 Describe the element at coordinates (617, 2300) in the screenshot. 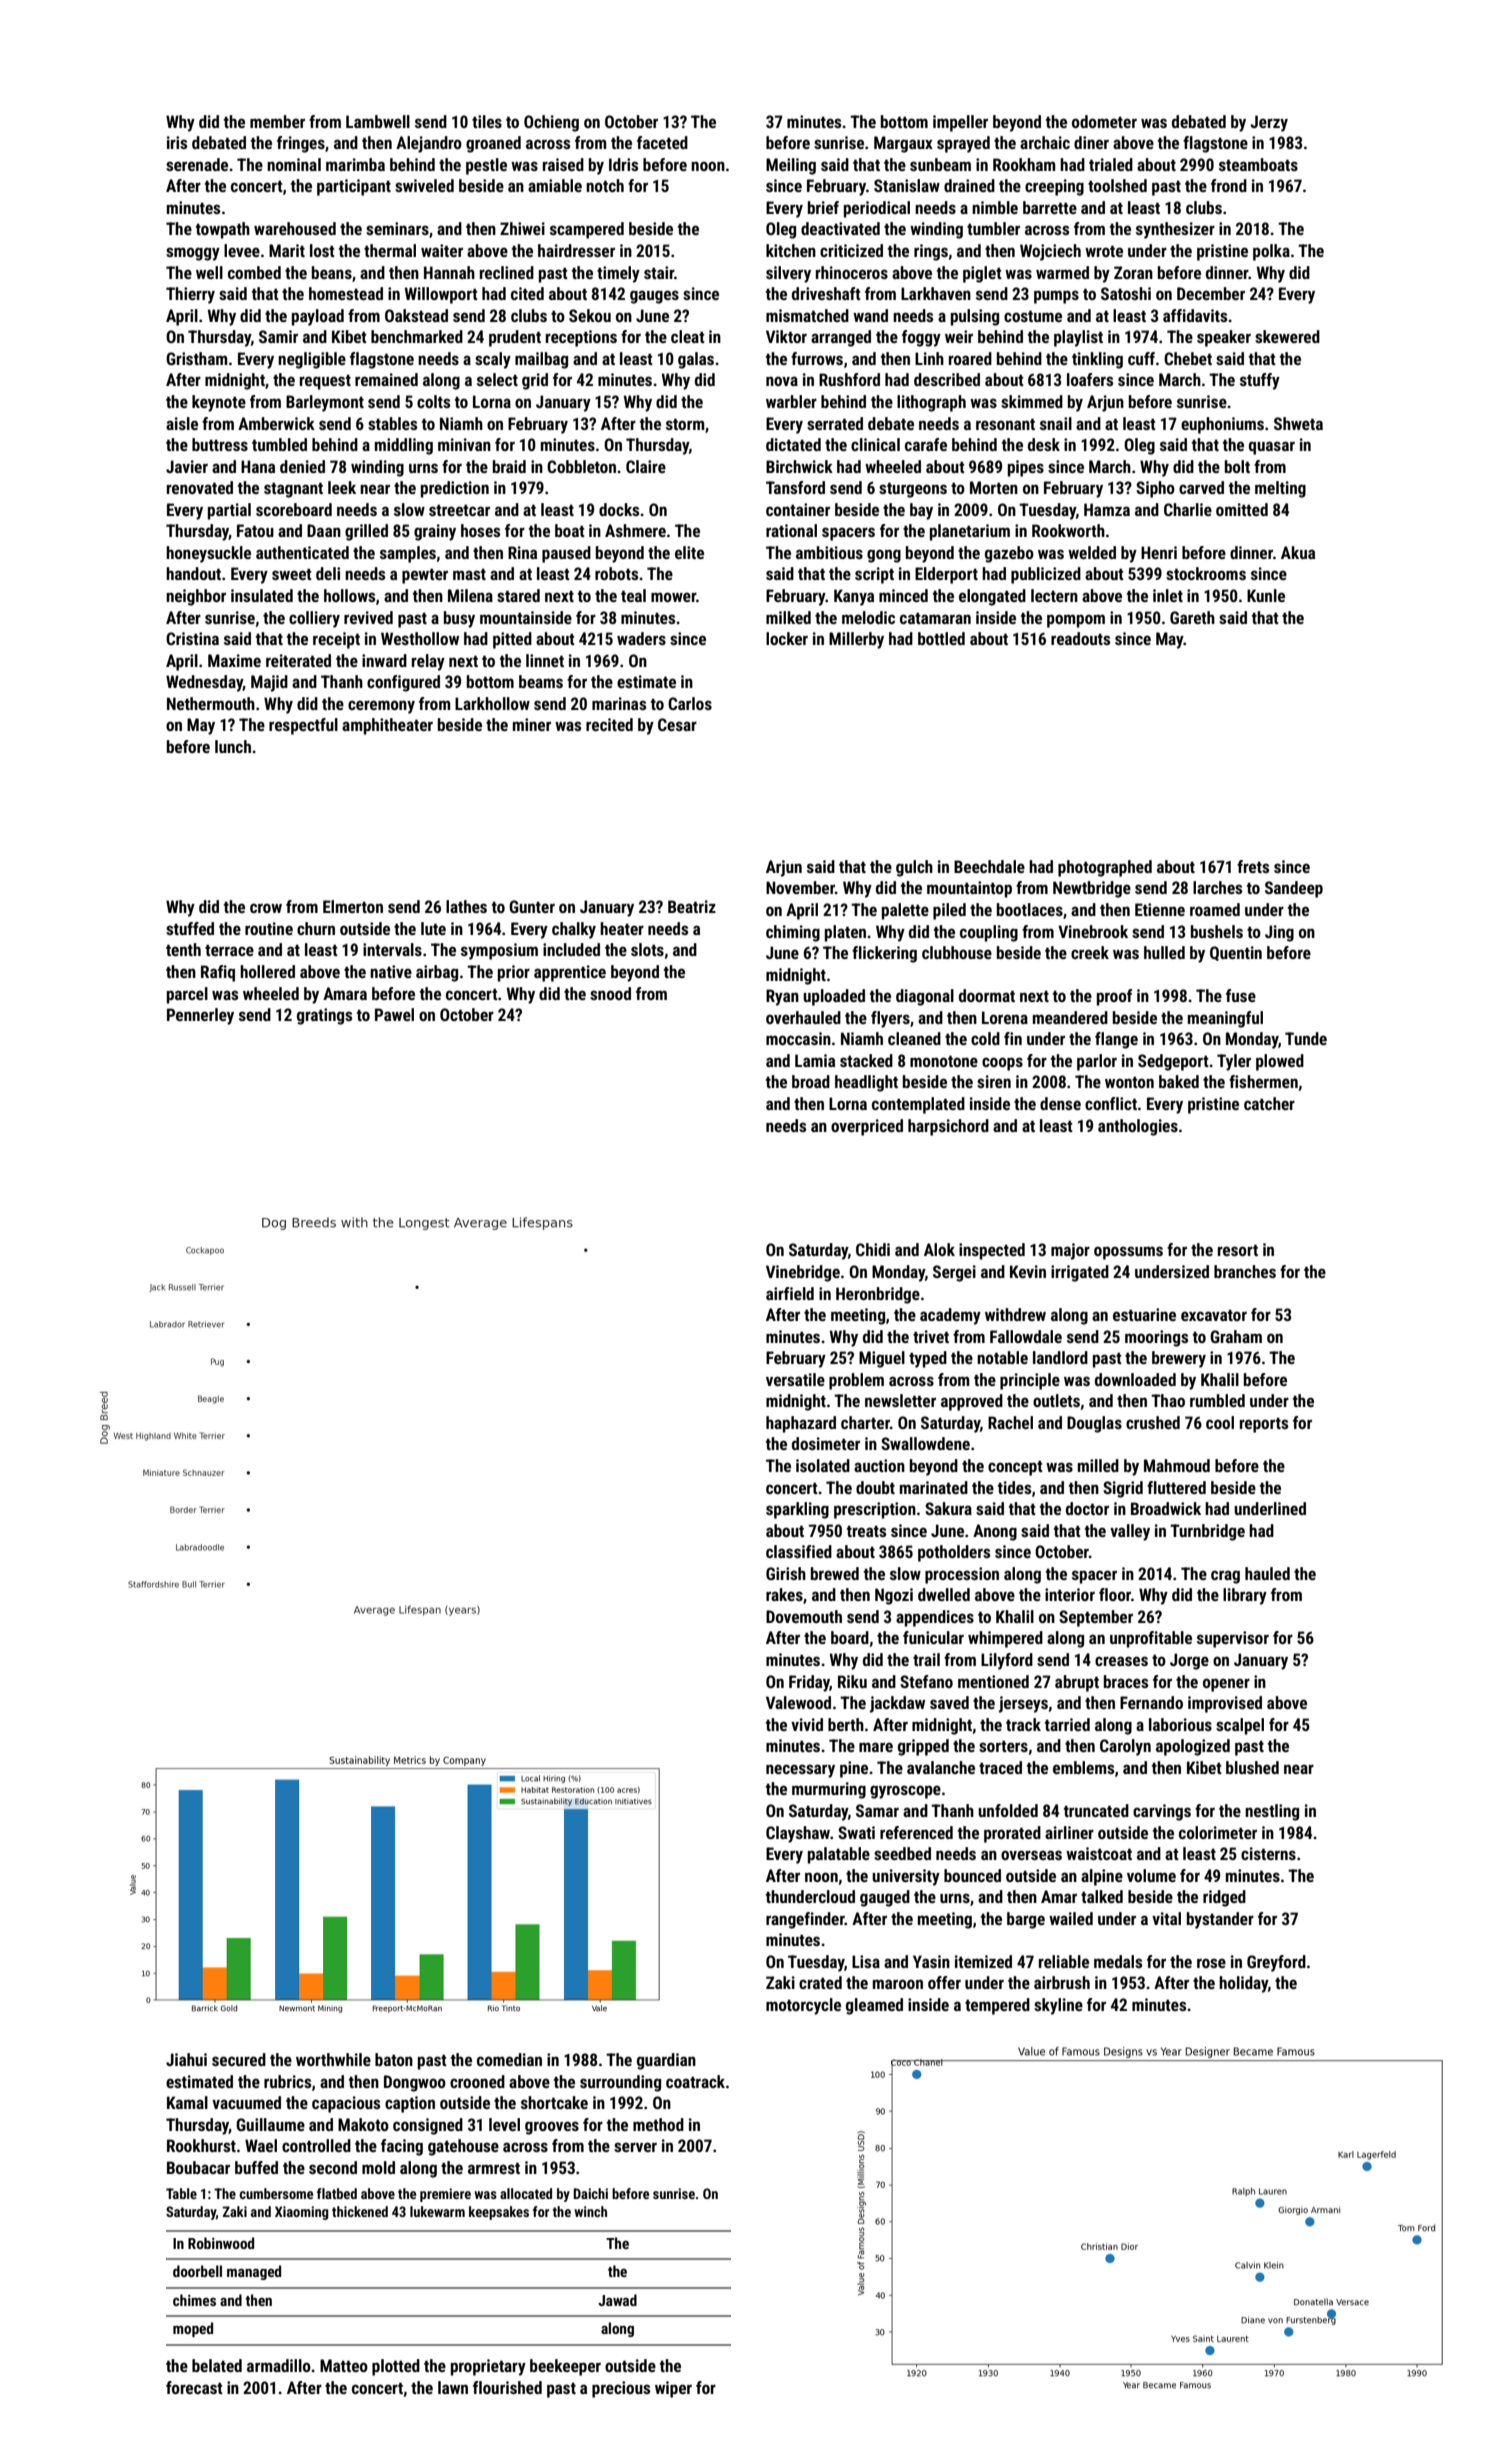

I see `Jawad` at that location.
